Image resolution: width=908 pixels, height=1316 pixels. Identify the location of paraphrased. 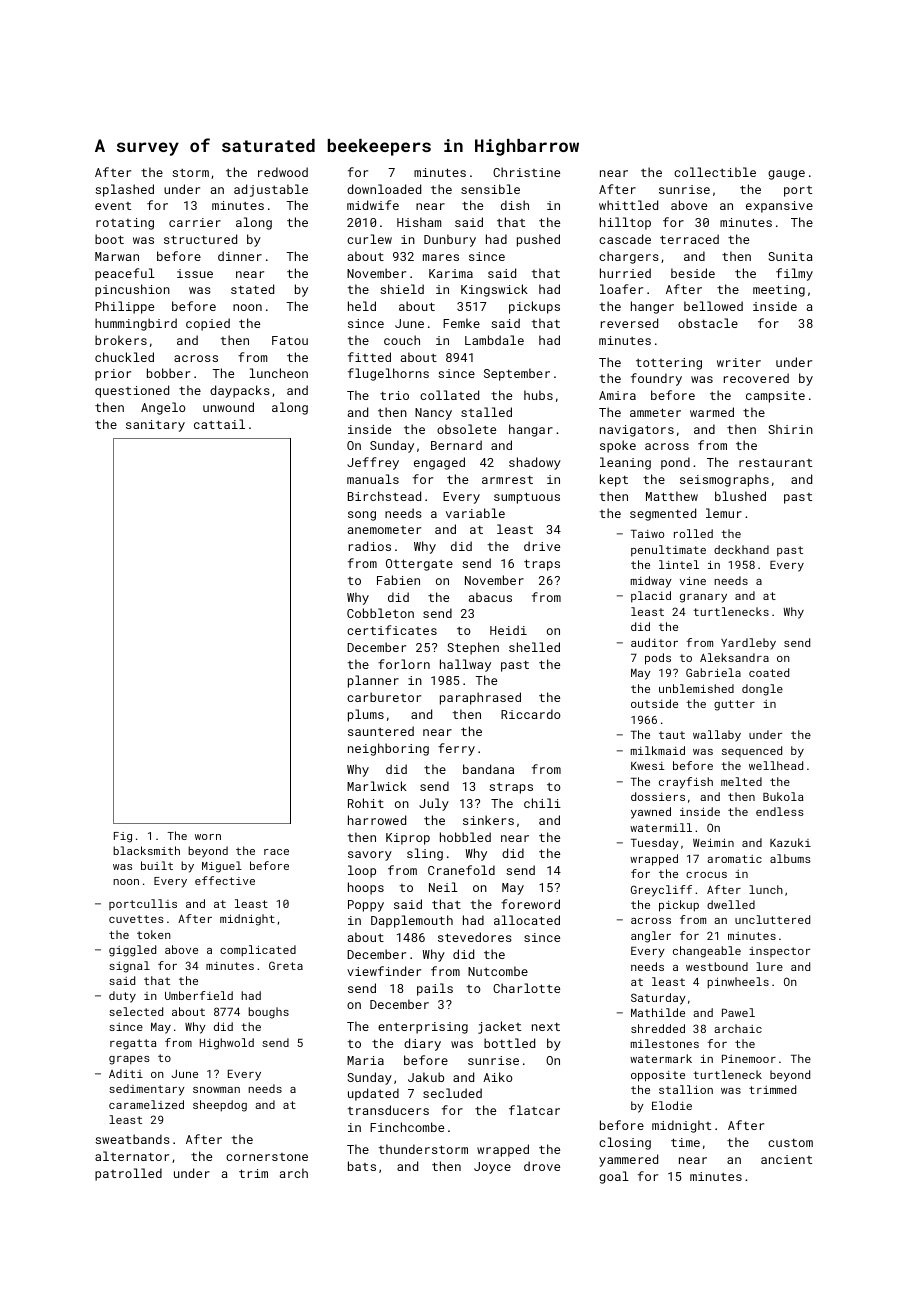
(480, 698).
